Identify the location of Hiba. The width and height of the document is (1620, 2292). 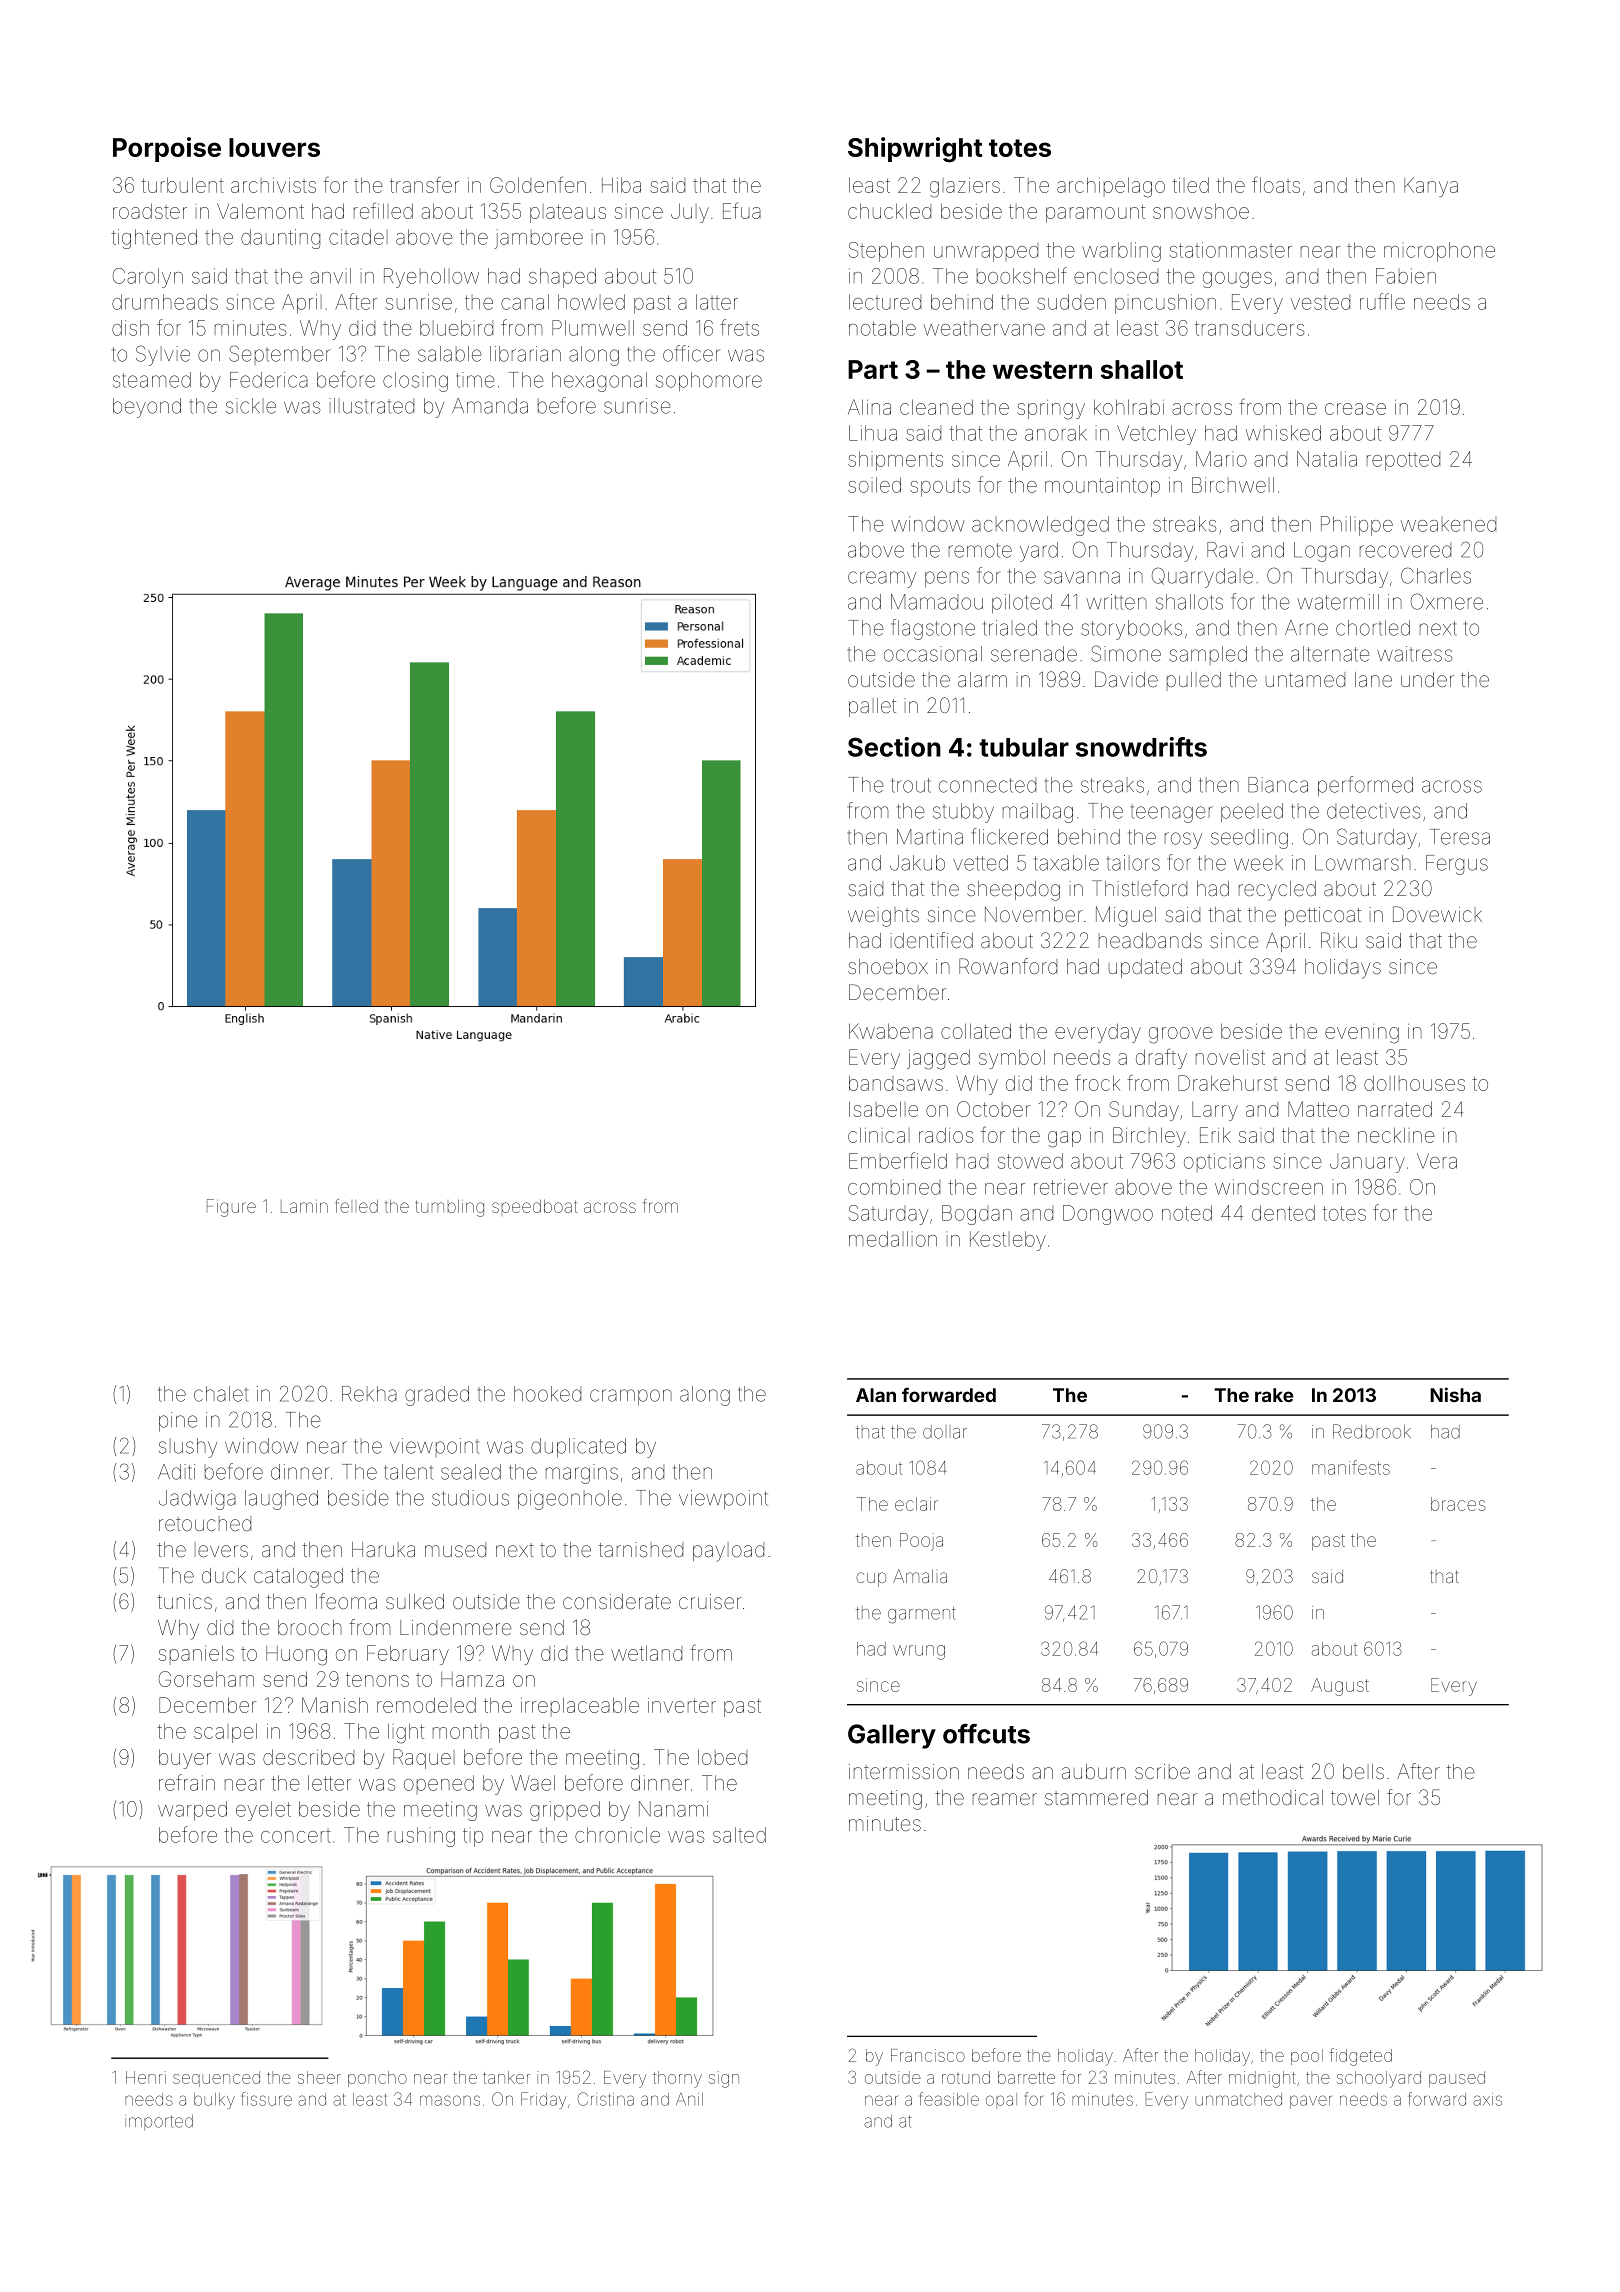
(621, 185).
